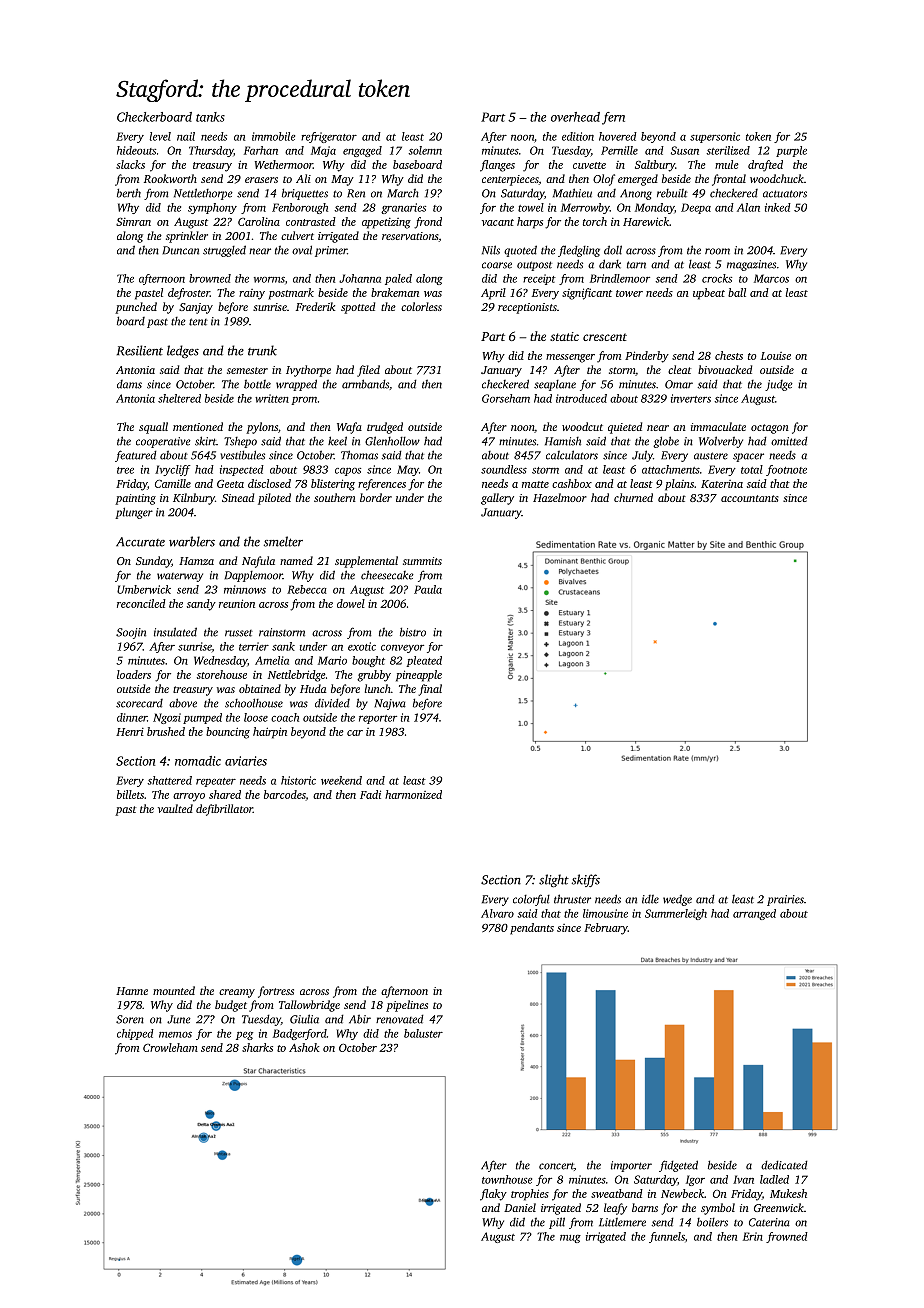  I want to click on browned, so click(210, 278).
